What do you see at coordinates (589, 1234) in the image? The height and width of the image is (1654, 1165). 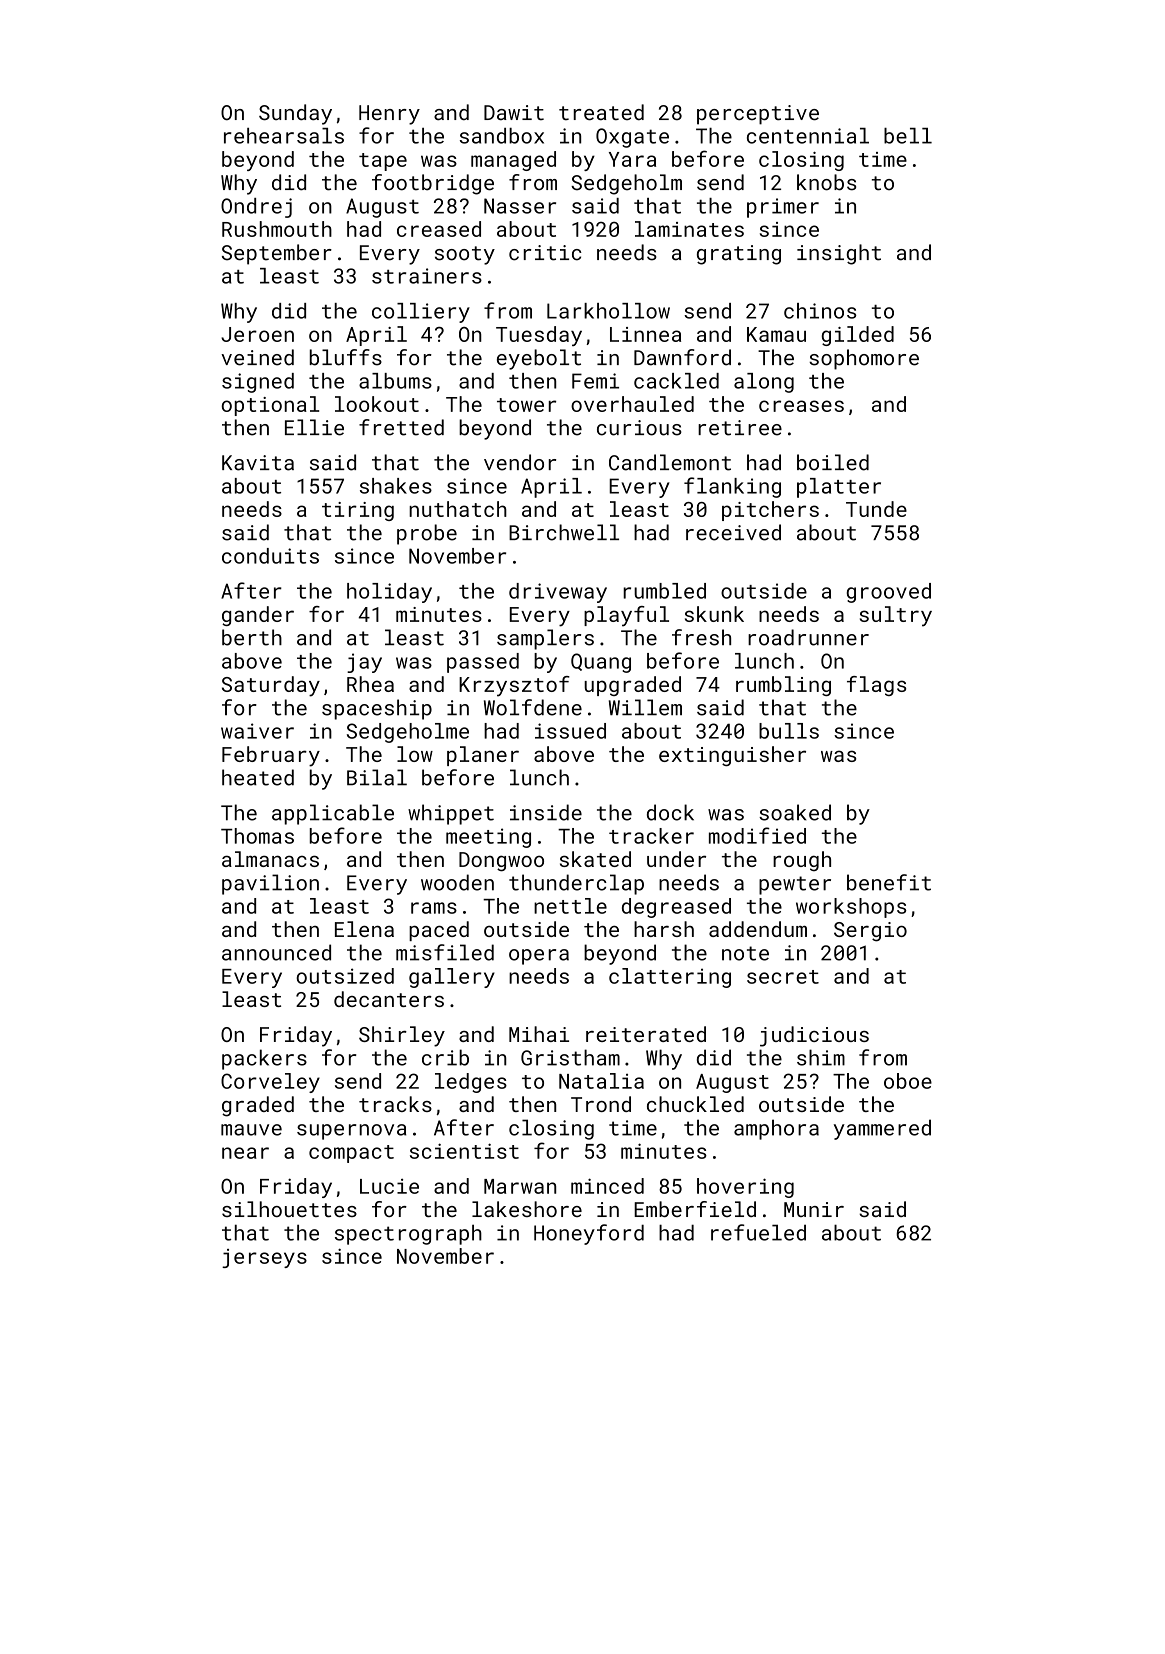 I see `Honeyford` at bounding box center [589, 1234].
